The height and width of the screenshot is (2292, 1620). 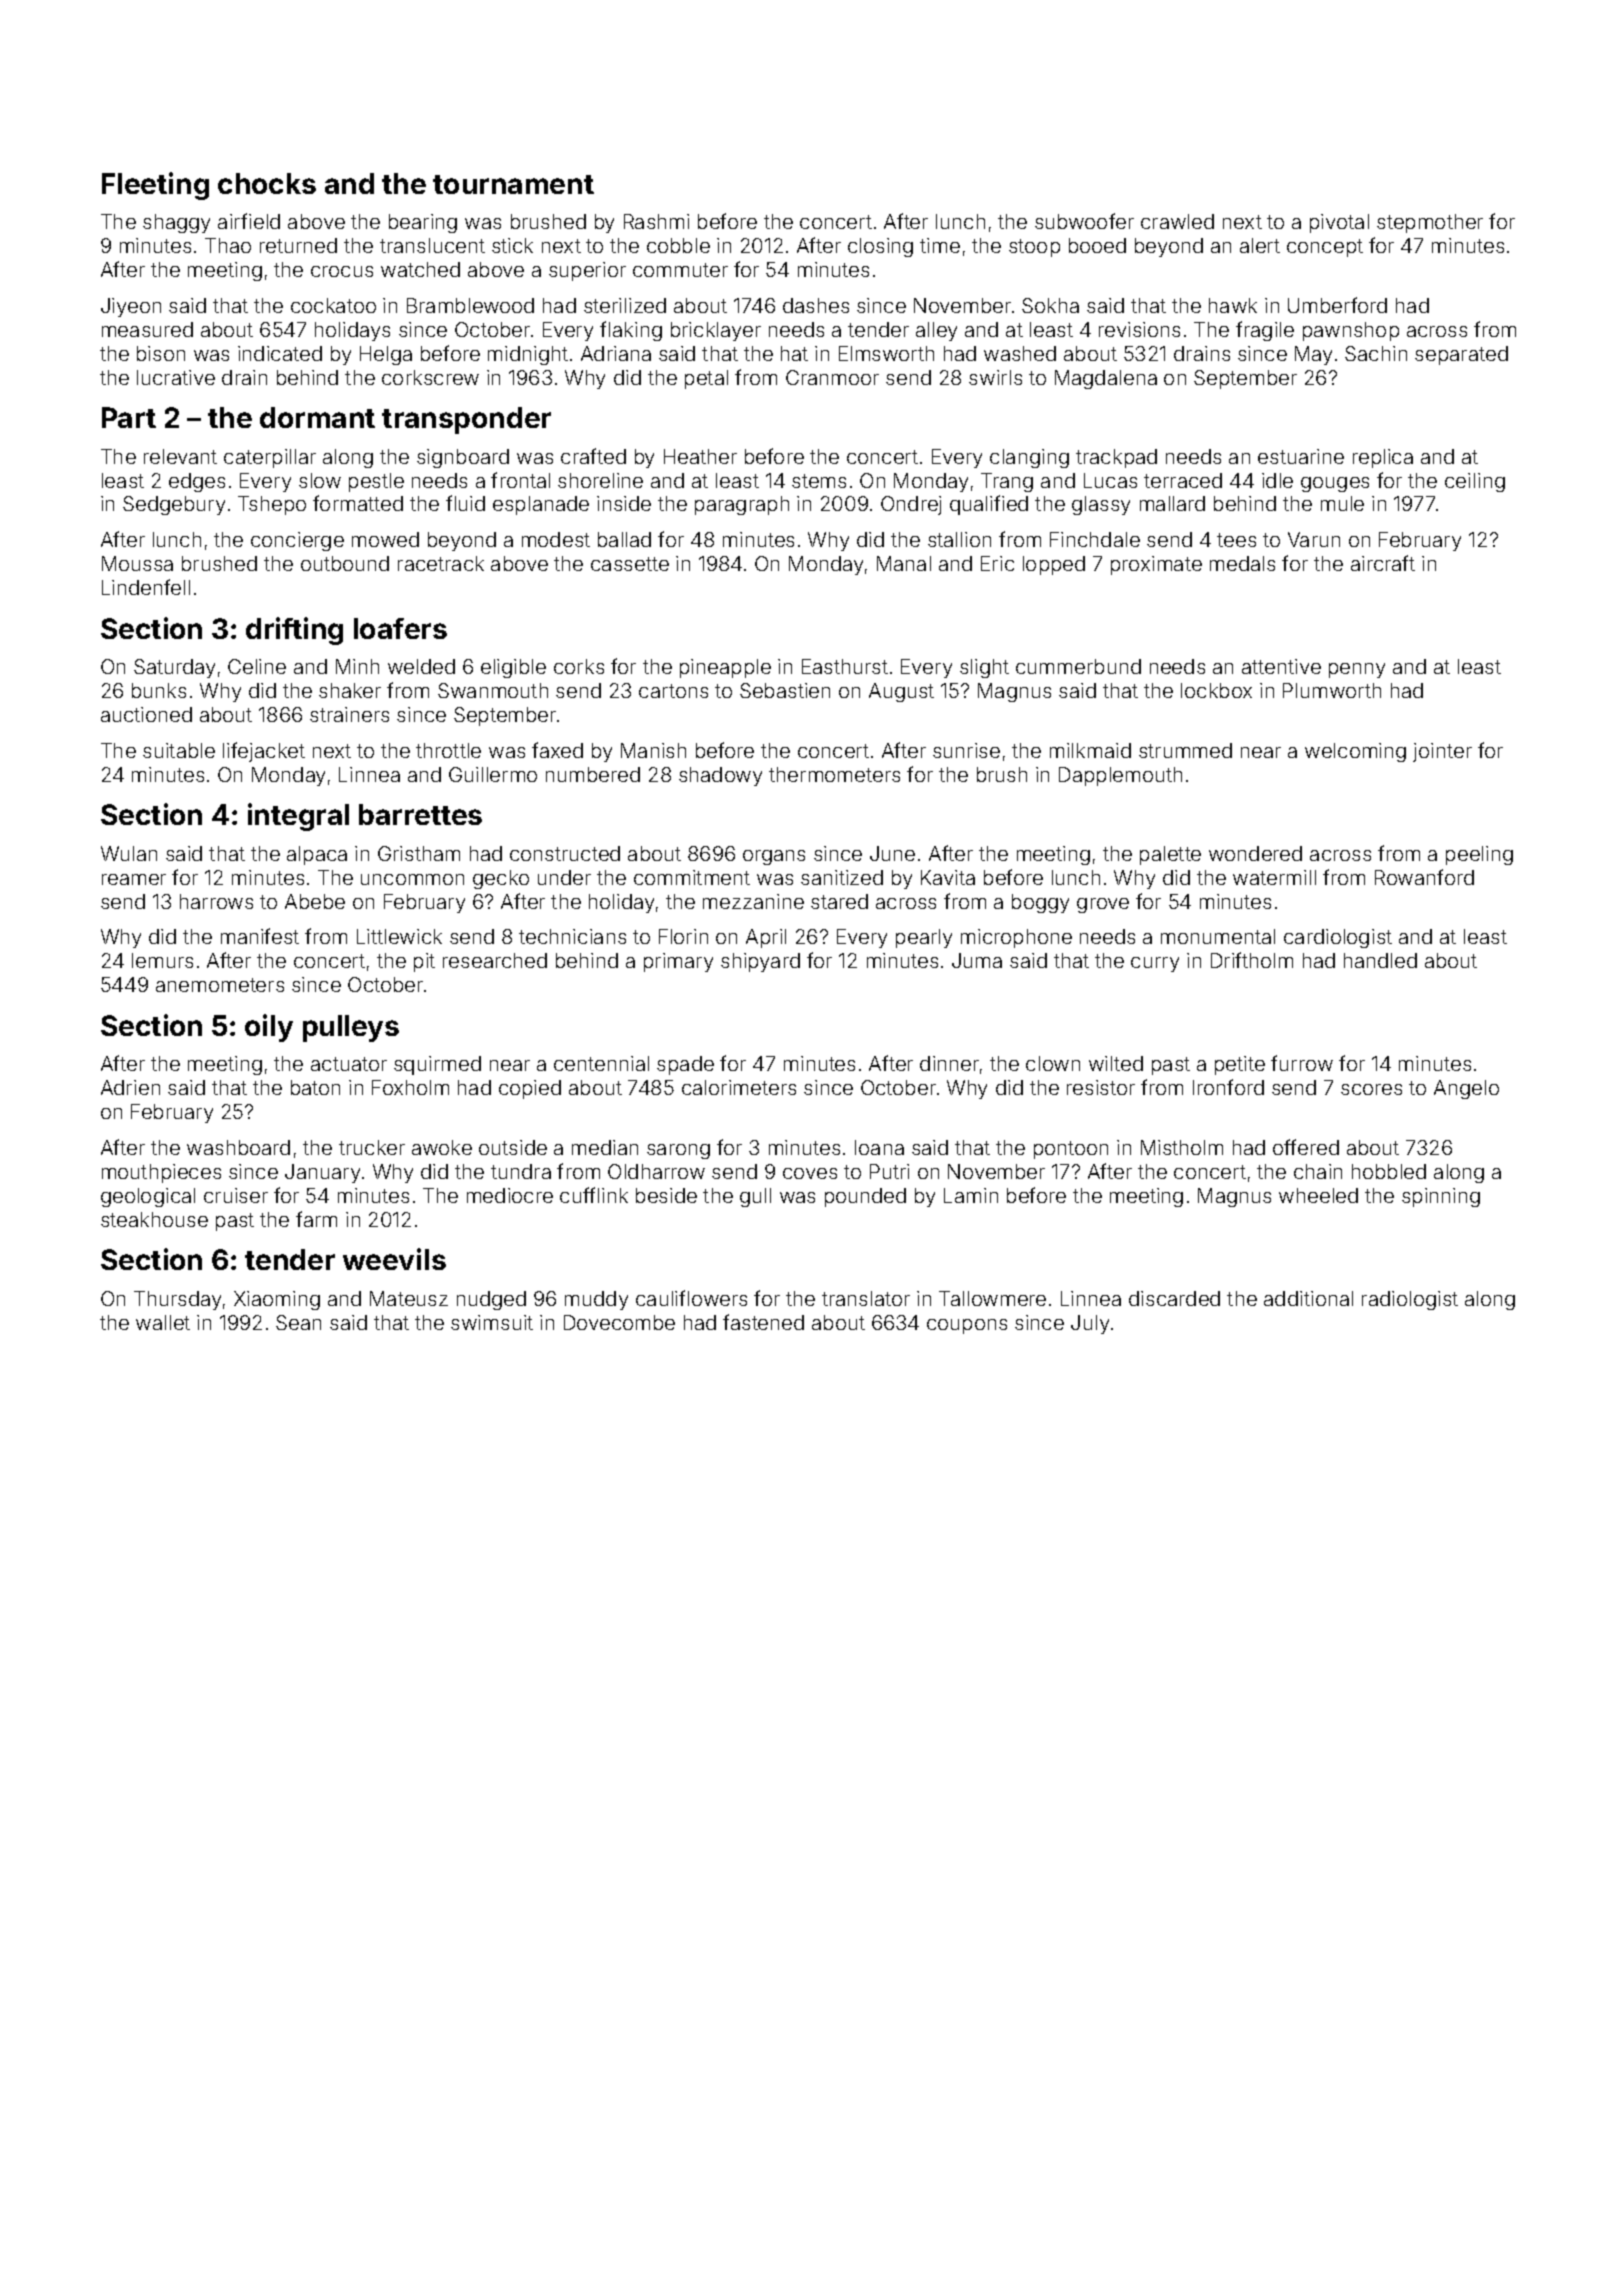 I want to click on Rowanford, so click(x=1424, y=877).
